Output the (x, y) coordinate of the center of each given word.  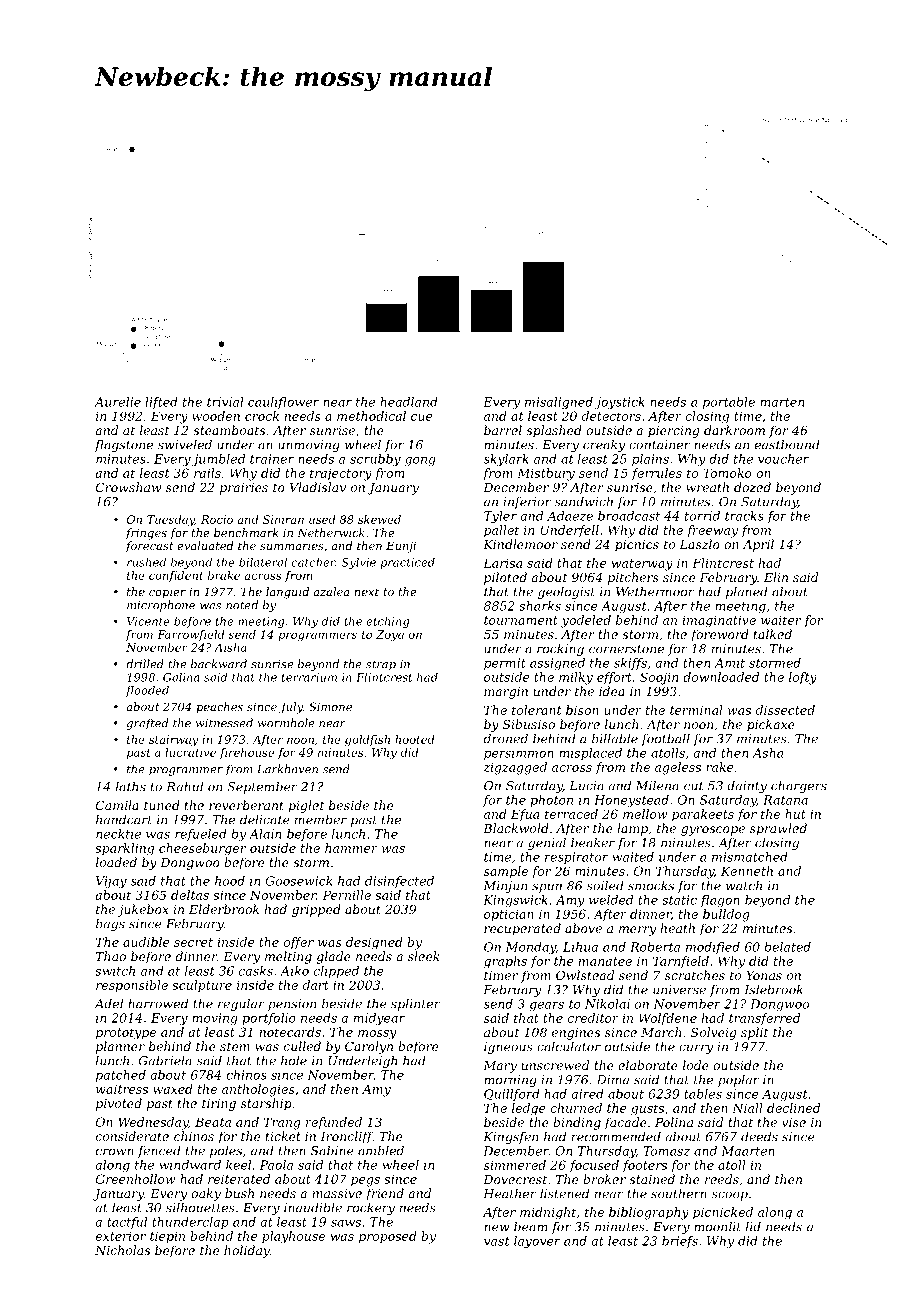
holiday (247, 1251)
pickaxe (771, 725)
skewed (379, 519)
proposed (388, 1237)
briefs (680, 1242)
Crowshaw (128, 487)
